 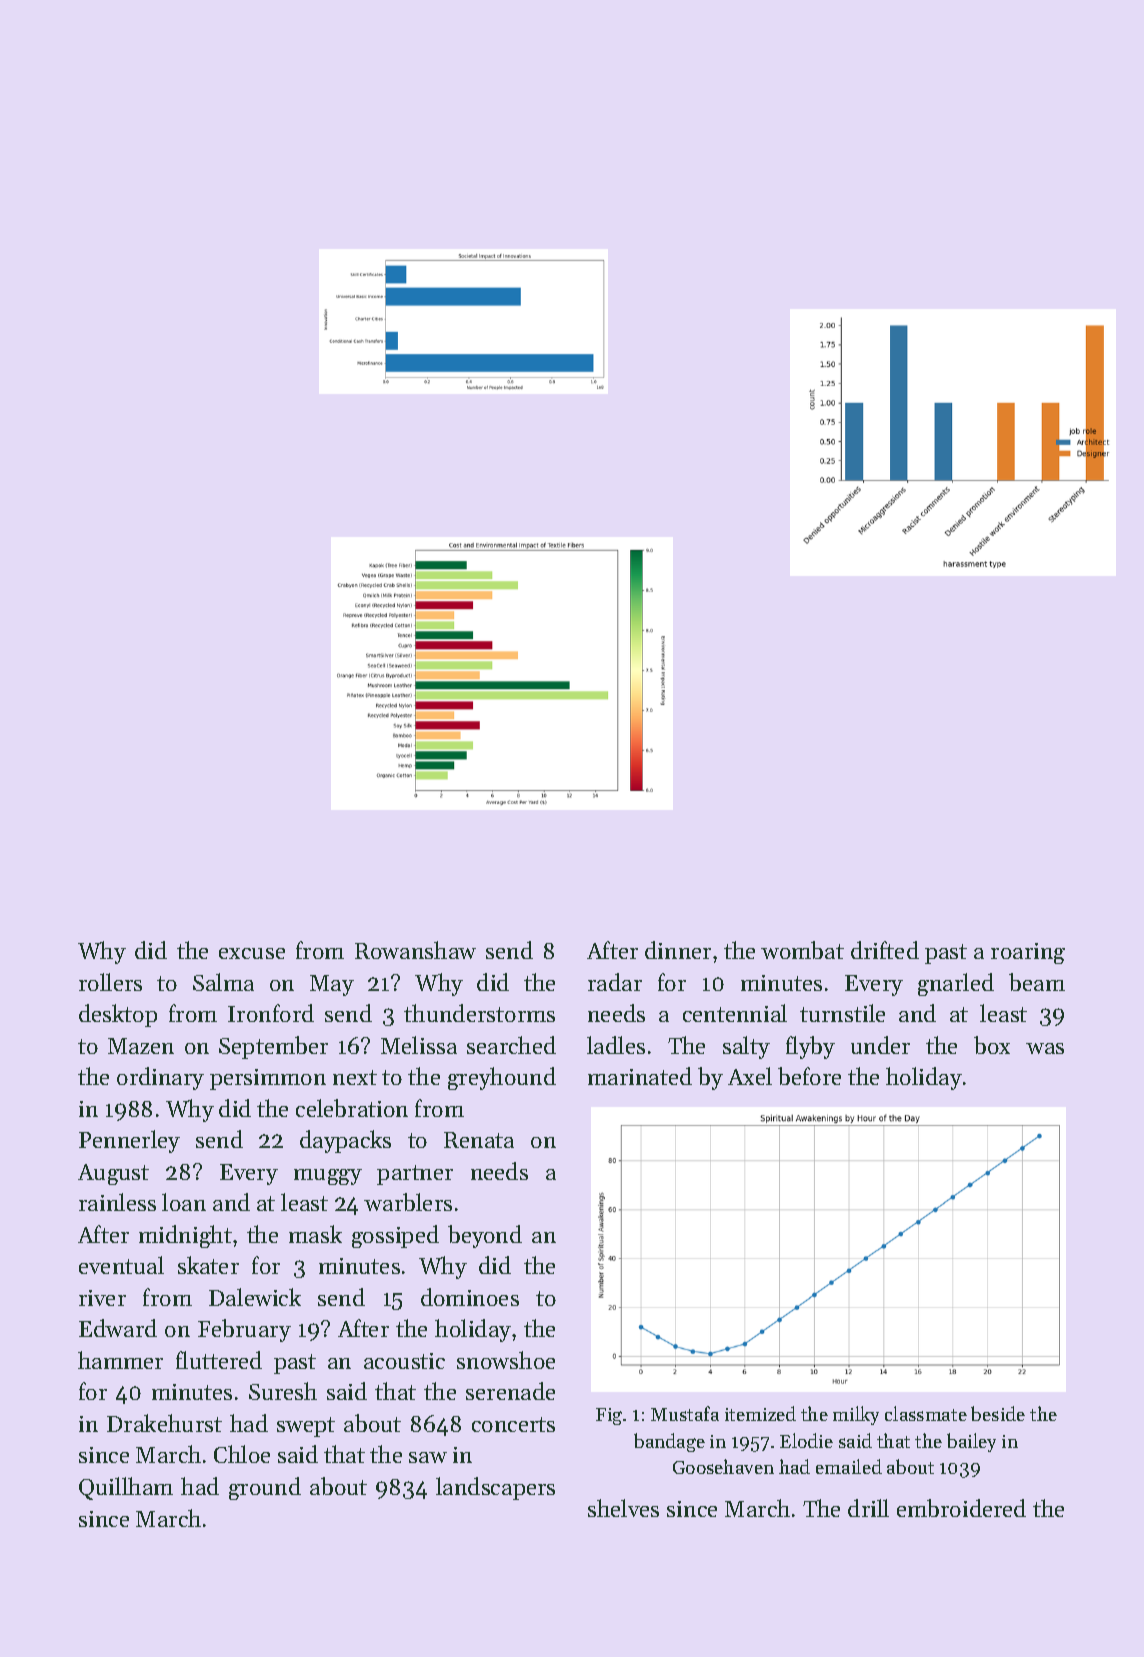 What do you see at coordinates (510, 1391) in the document?
I see `serenade` at bounding box center [510, 1391].
